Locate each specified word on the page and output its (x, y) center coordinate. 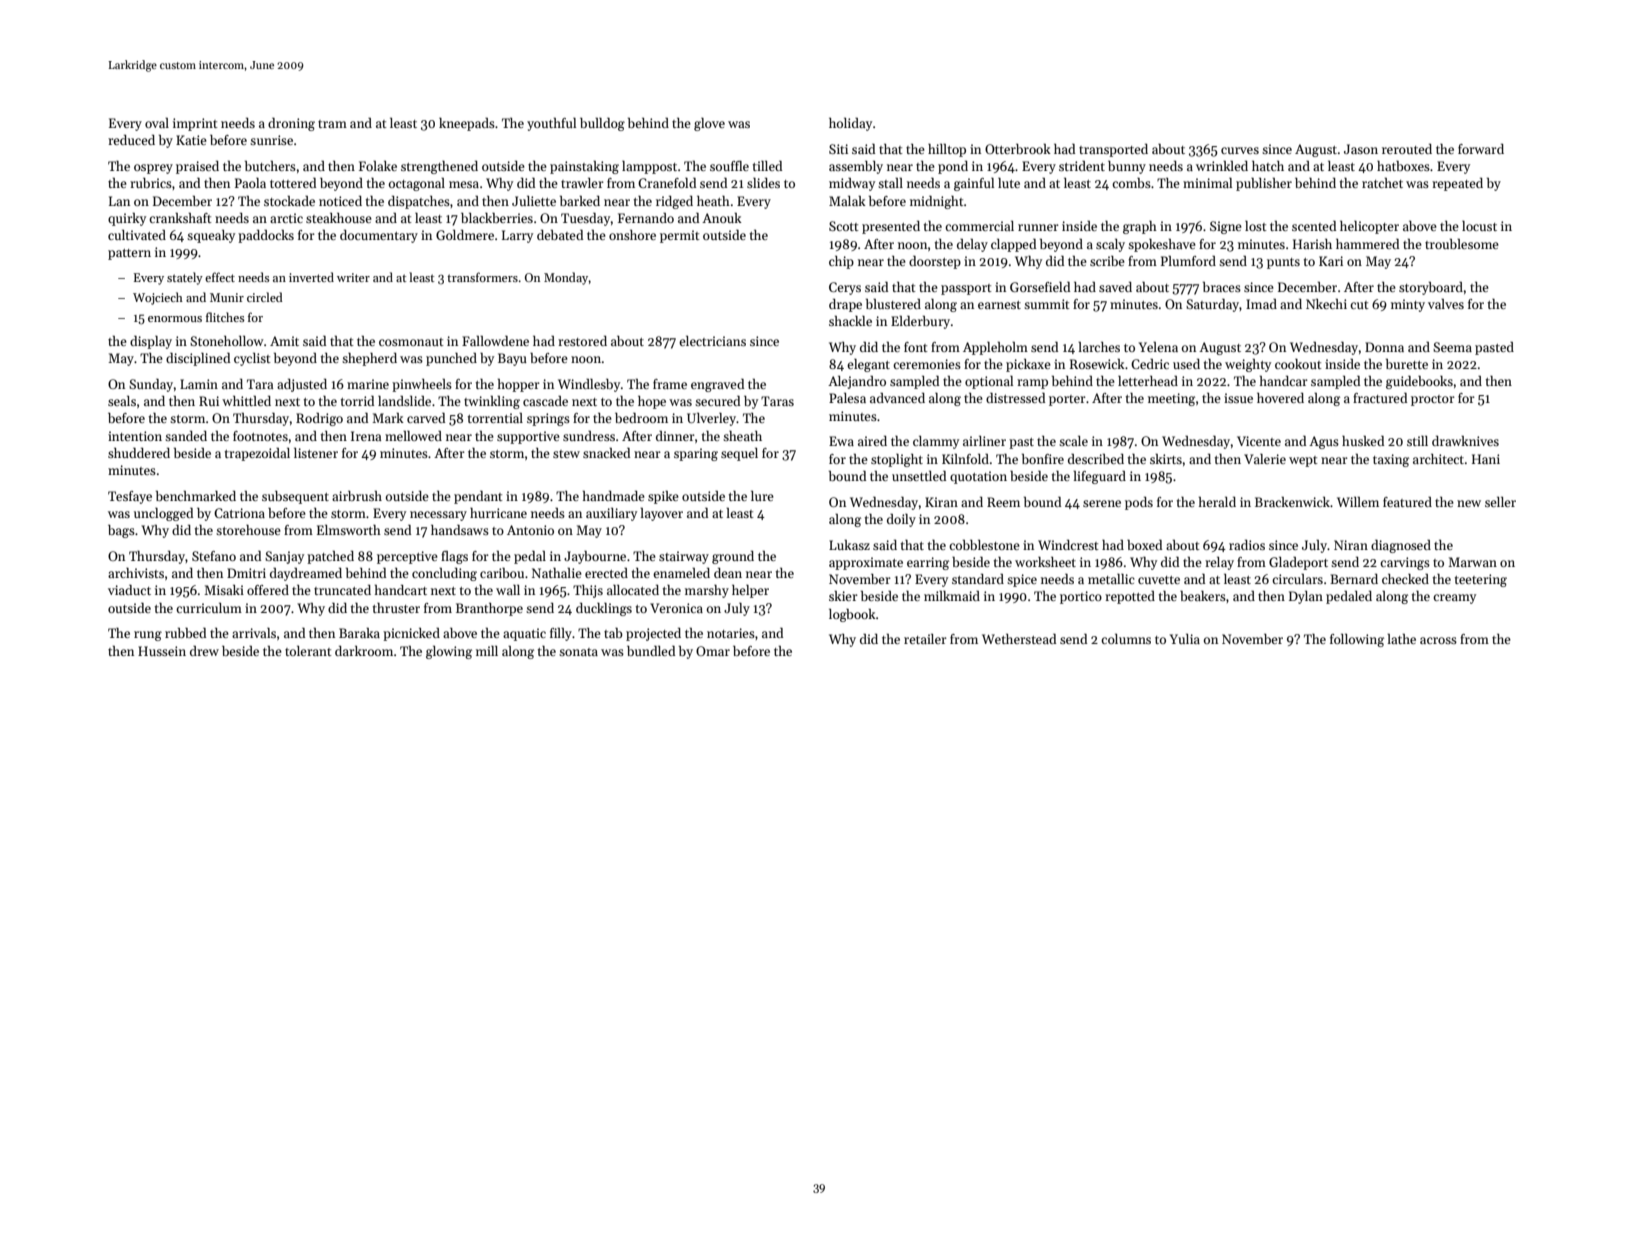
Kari (1331, 261)
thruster (396, 608)
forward (1481, 149)
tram (332, 124)
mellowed (413, 436)
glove (709, 124)
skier (843, 596)
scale (1073, 441)
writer (353, 277)
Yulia (1185, 639)
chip (841, 262)
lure (762, 496)
